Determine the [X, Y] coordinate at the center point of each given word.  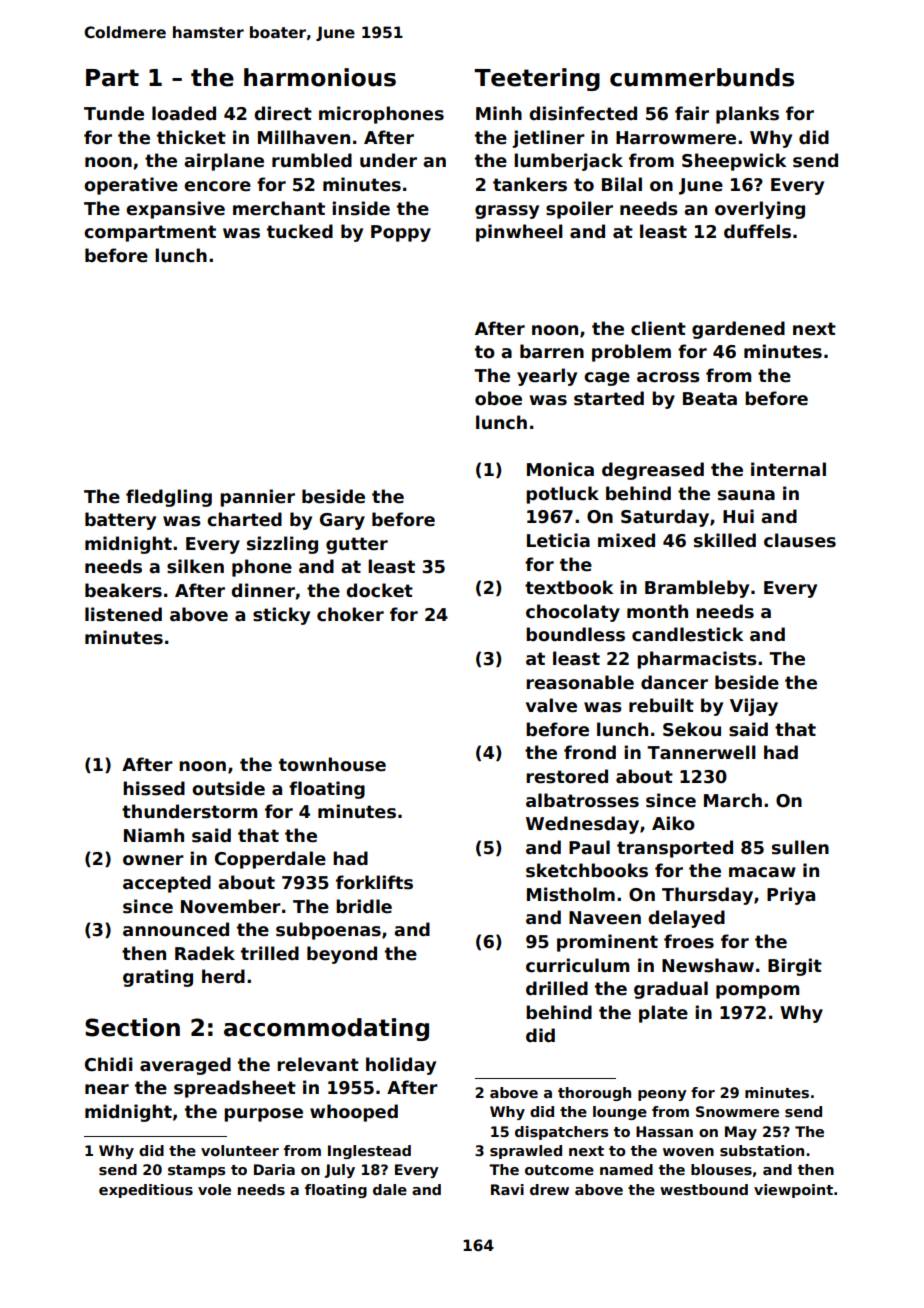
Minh [499, 113]
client [658, 328]
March [733, 800]
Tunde [114, 113]
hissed [154, 788]
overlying [760, 210]
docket [379, 590]
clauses [800, 540]
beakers [123, 590]
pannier [257, 498]
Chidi [109, 1064]
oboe [498, 398]
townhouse [332, 764]
